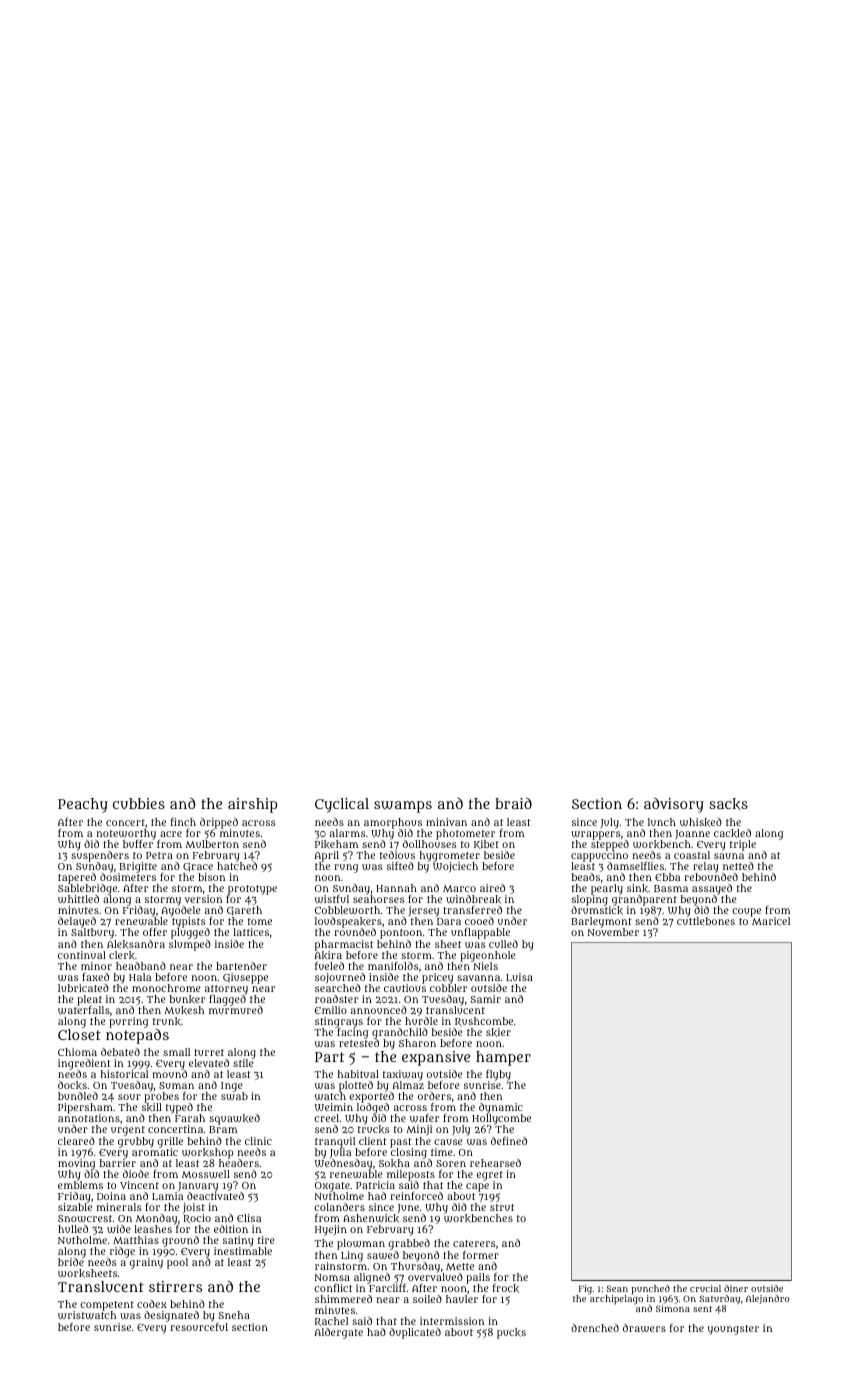  What do you see at coordinates (768, 1299) in the screenshot?
I see `Alejandro` at bounding box center [768, 1299].
